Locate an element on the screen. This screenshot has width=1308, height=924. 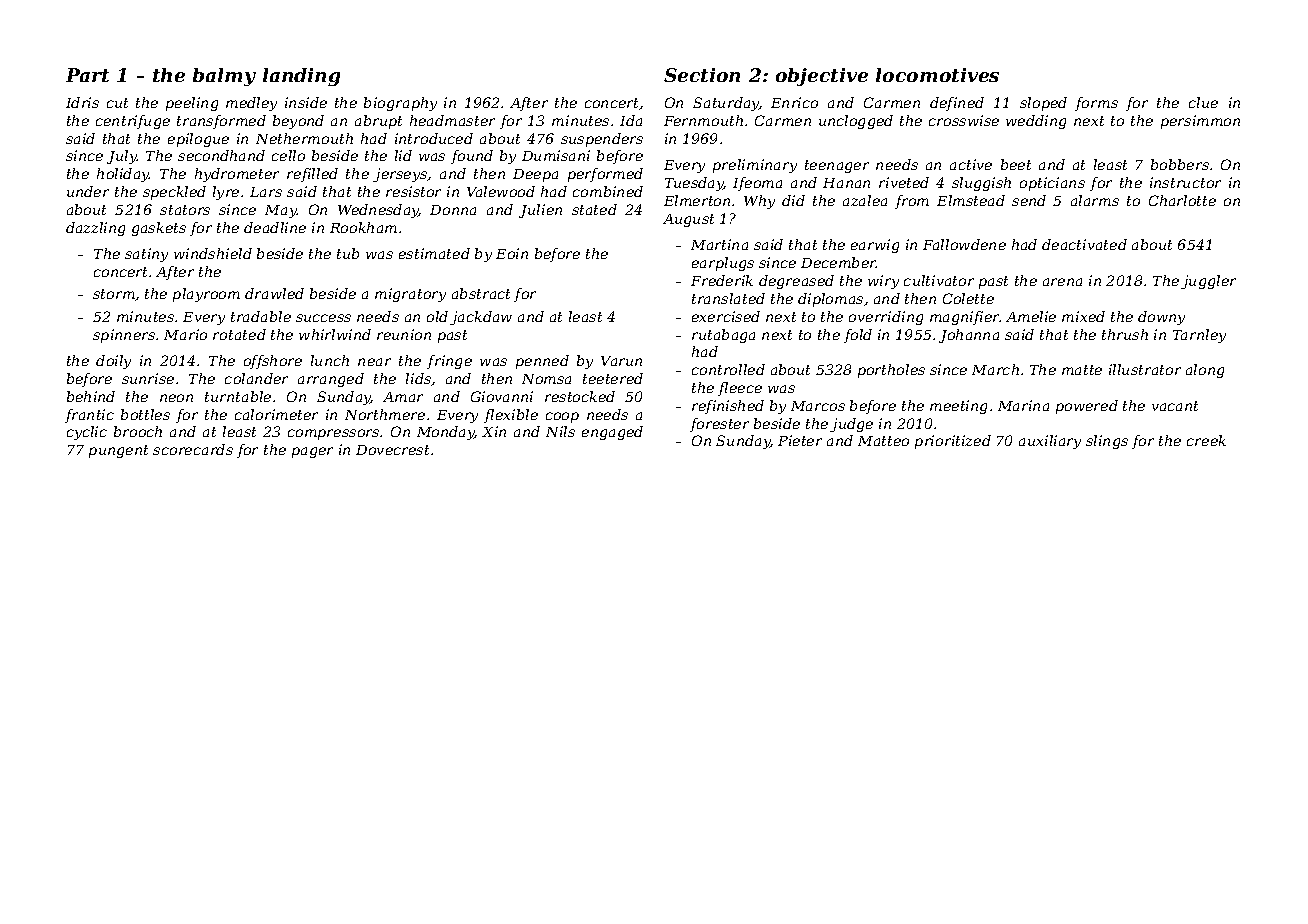
teenager is located at coordinates (837, 166).
